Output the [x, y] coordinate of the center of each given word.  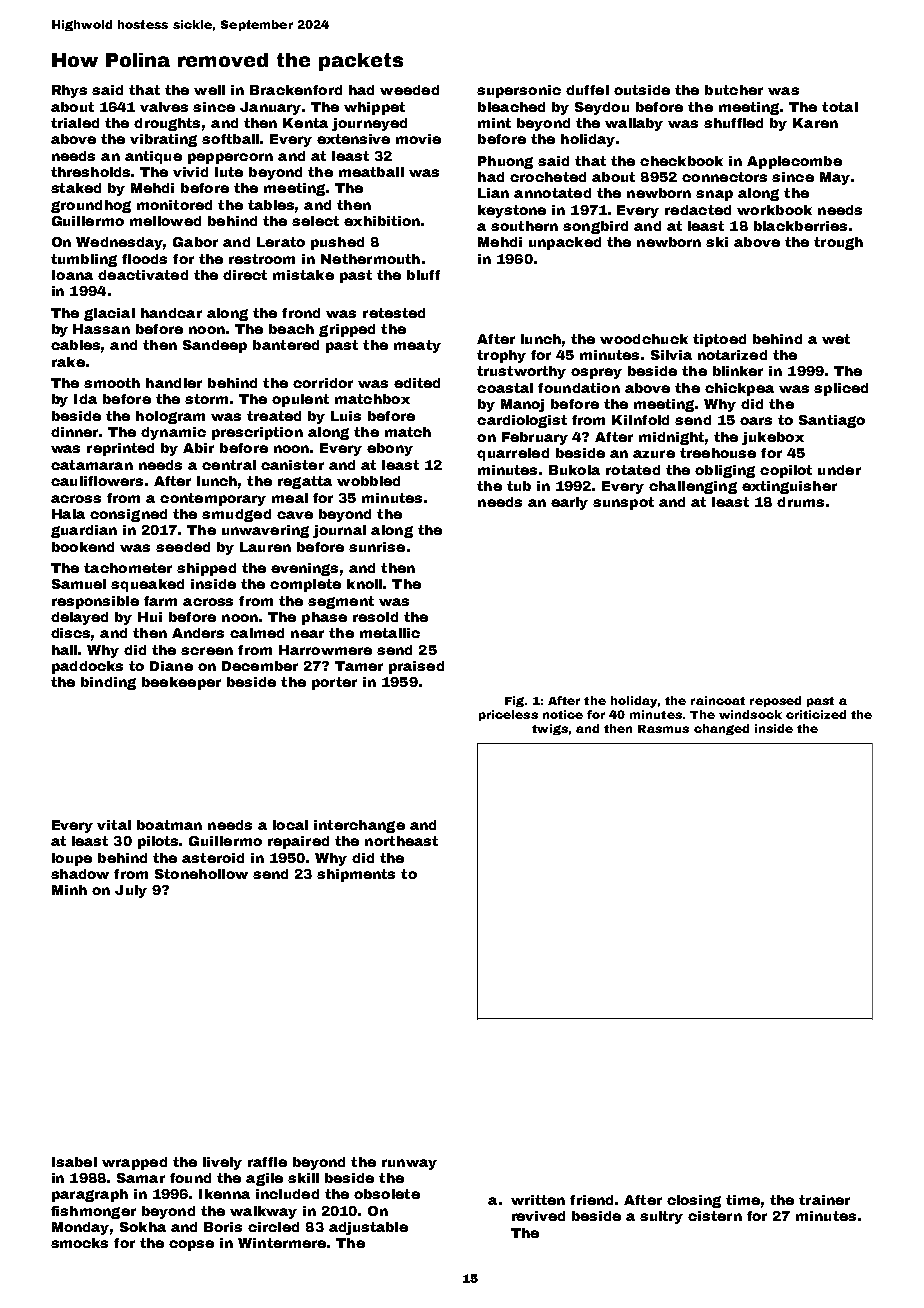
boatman [169, 825]
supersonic [519, 91]
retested [394, 313]
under [839, 470]
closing [694, 1201]
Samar [141, 1178]
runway [409, 1164]
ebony [390, 449]
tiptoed [719, 340]
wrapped [134, 1163]
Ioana [72, 275]
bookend [83, 547]
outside [642, 90]
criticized [816, 714]
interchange [359, 826]
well [209, 90]
